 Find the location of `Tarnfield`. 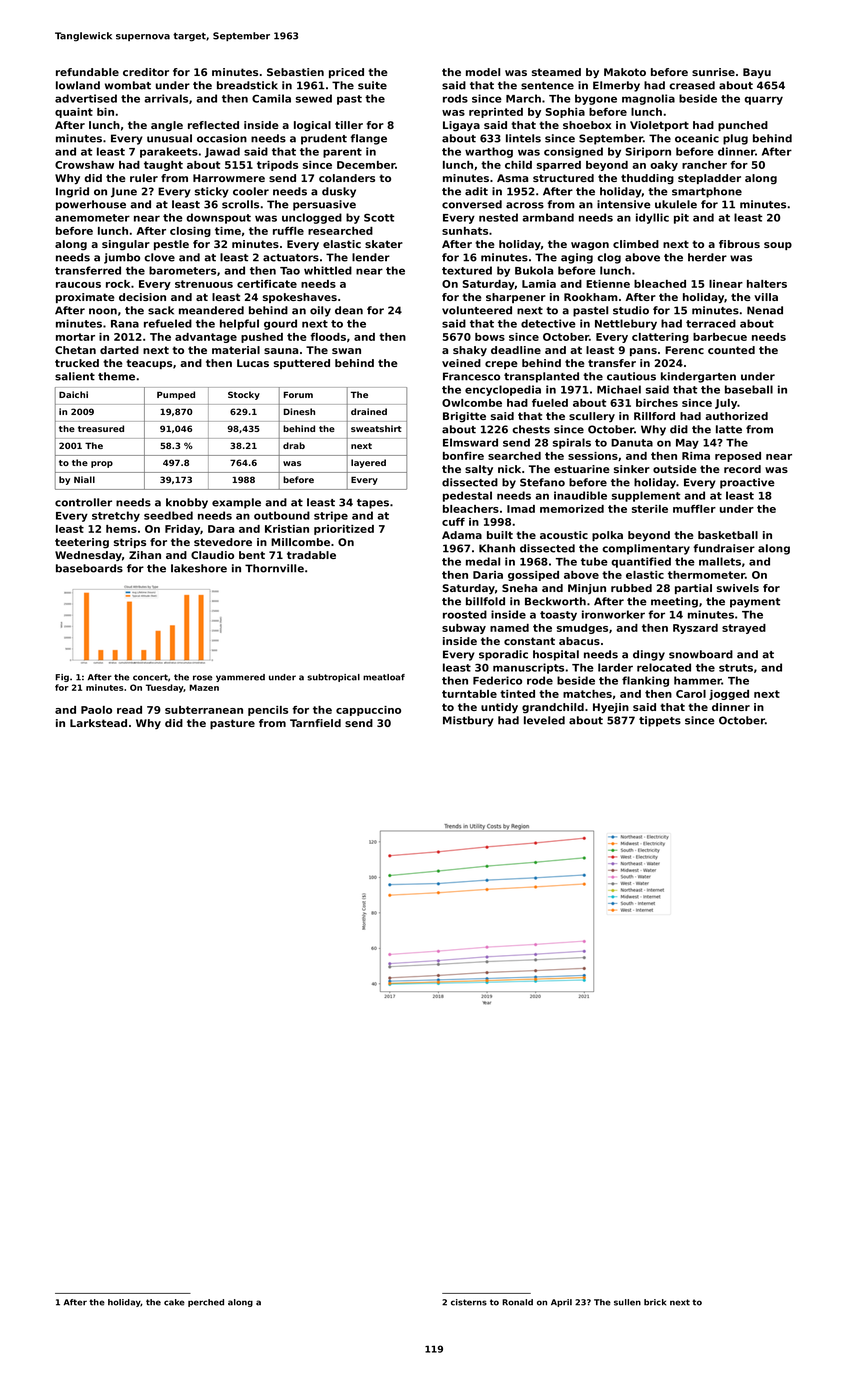

Tarnfield is located at coordinates (315, 723).
